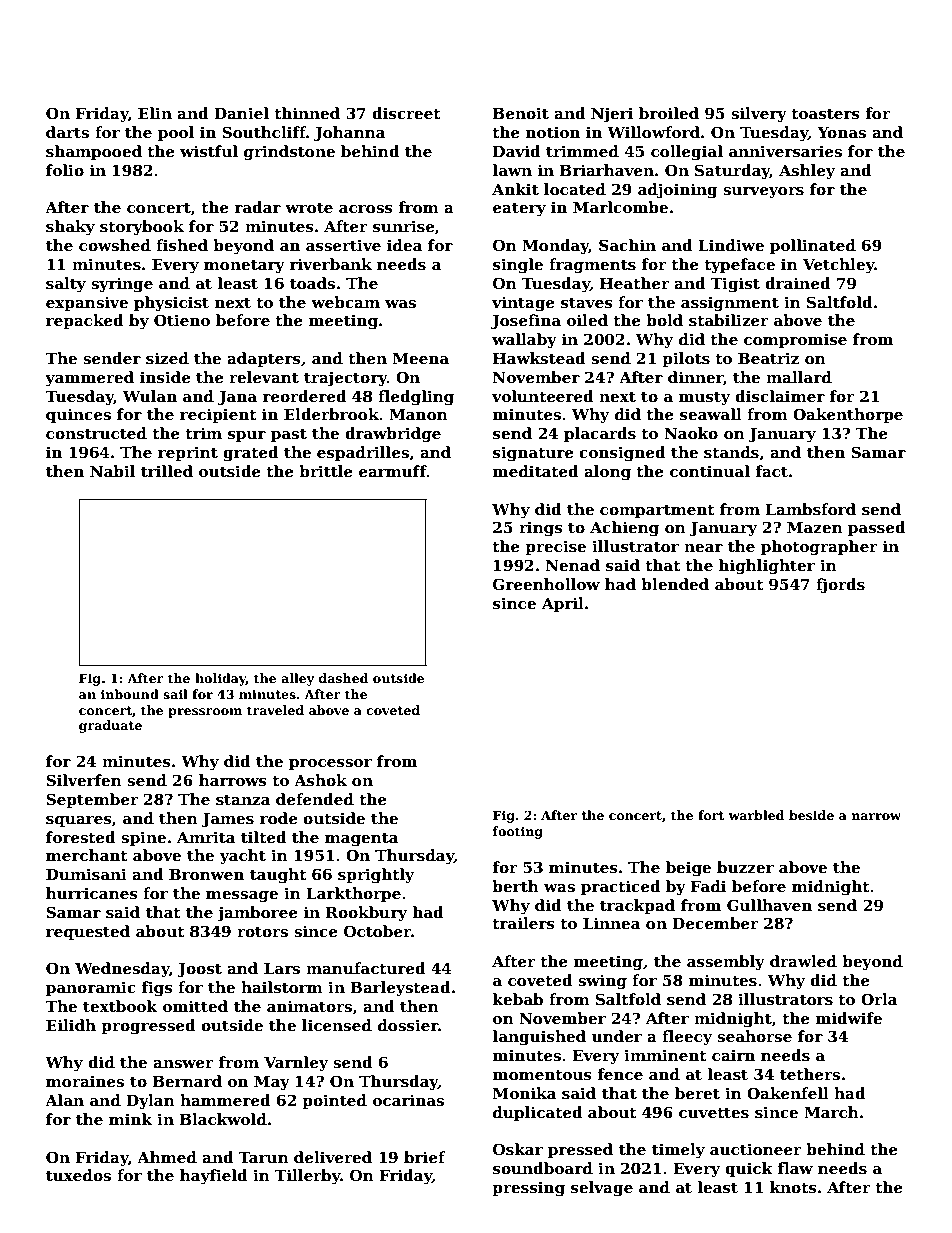  What do you see at coordinates (813, 246) in the document?
I see `pollinated` at bounding box center [813, 246].
